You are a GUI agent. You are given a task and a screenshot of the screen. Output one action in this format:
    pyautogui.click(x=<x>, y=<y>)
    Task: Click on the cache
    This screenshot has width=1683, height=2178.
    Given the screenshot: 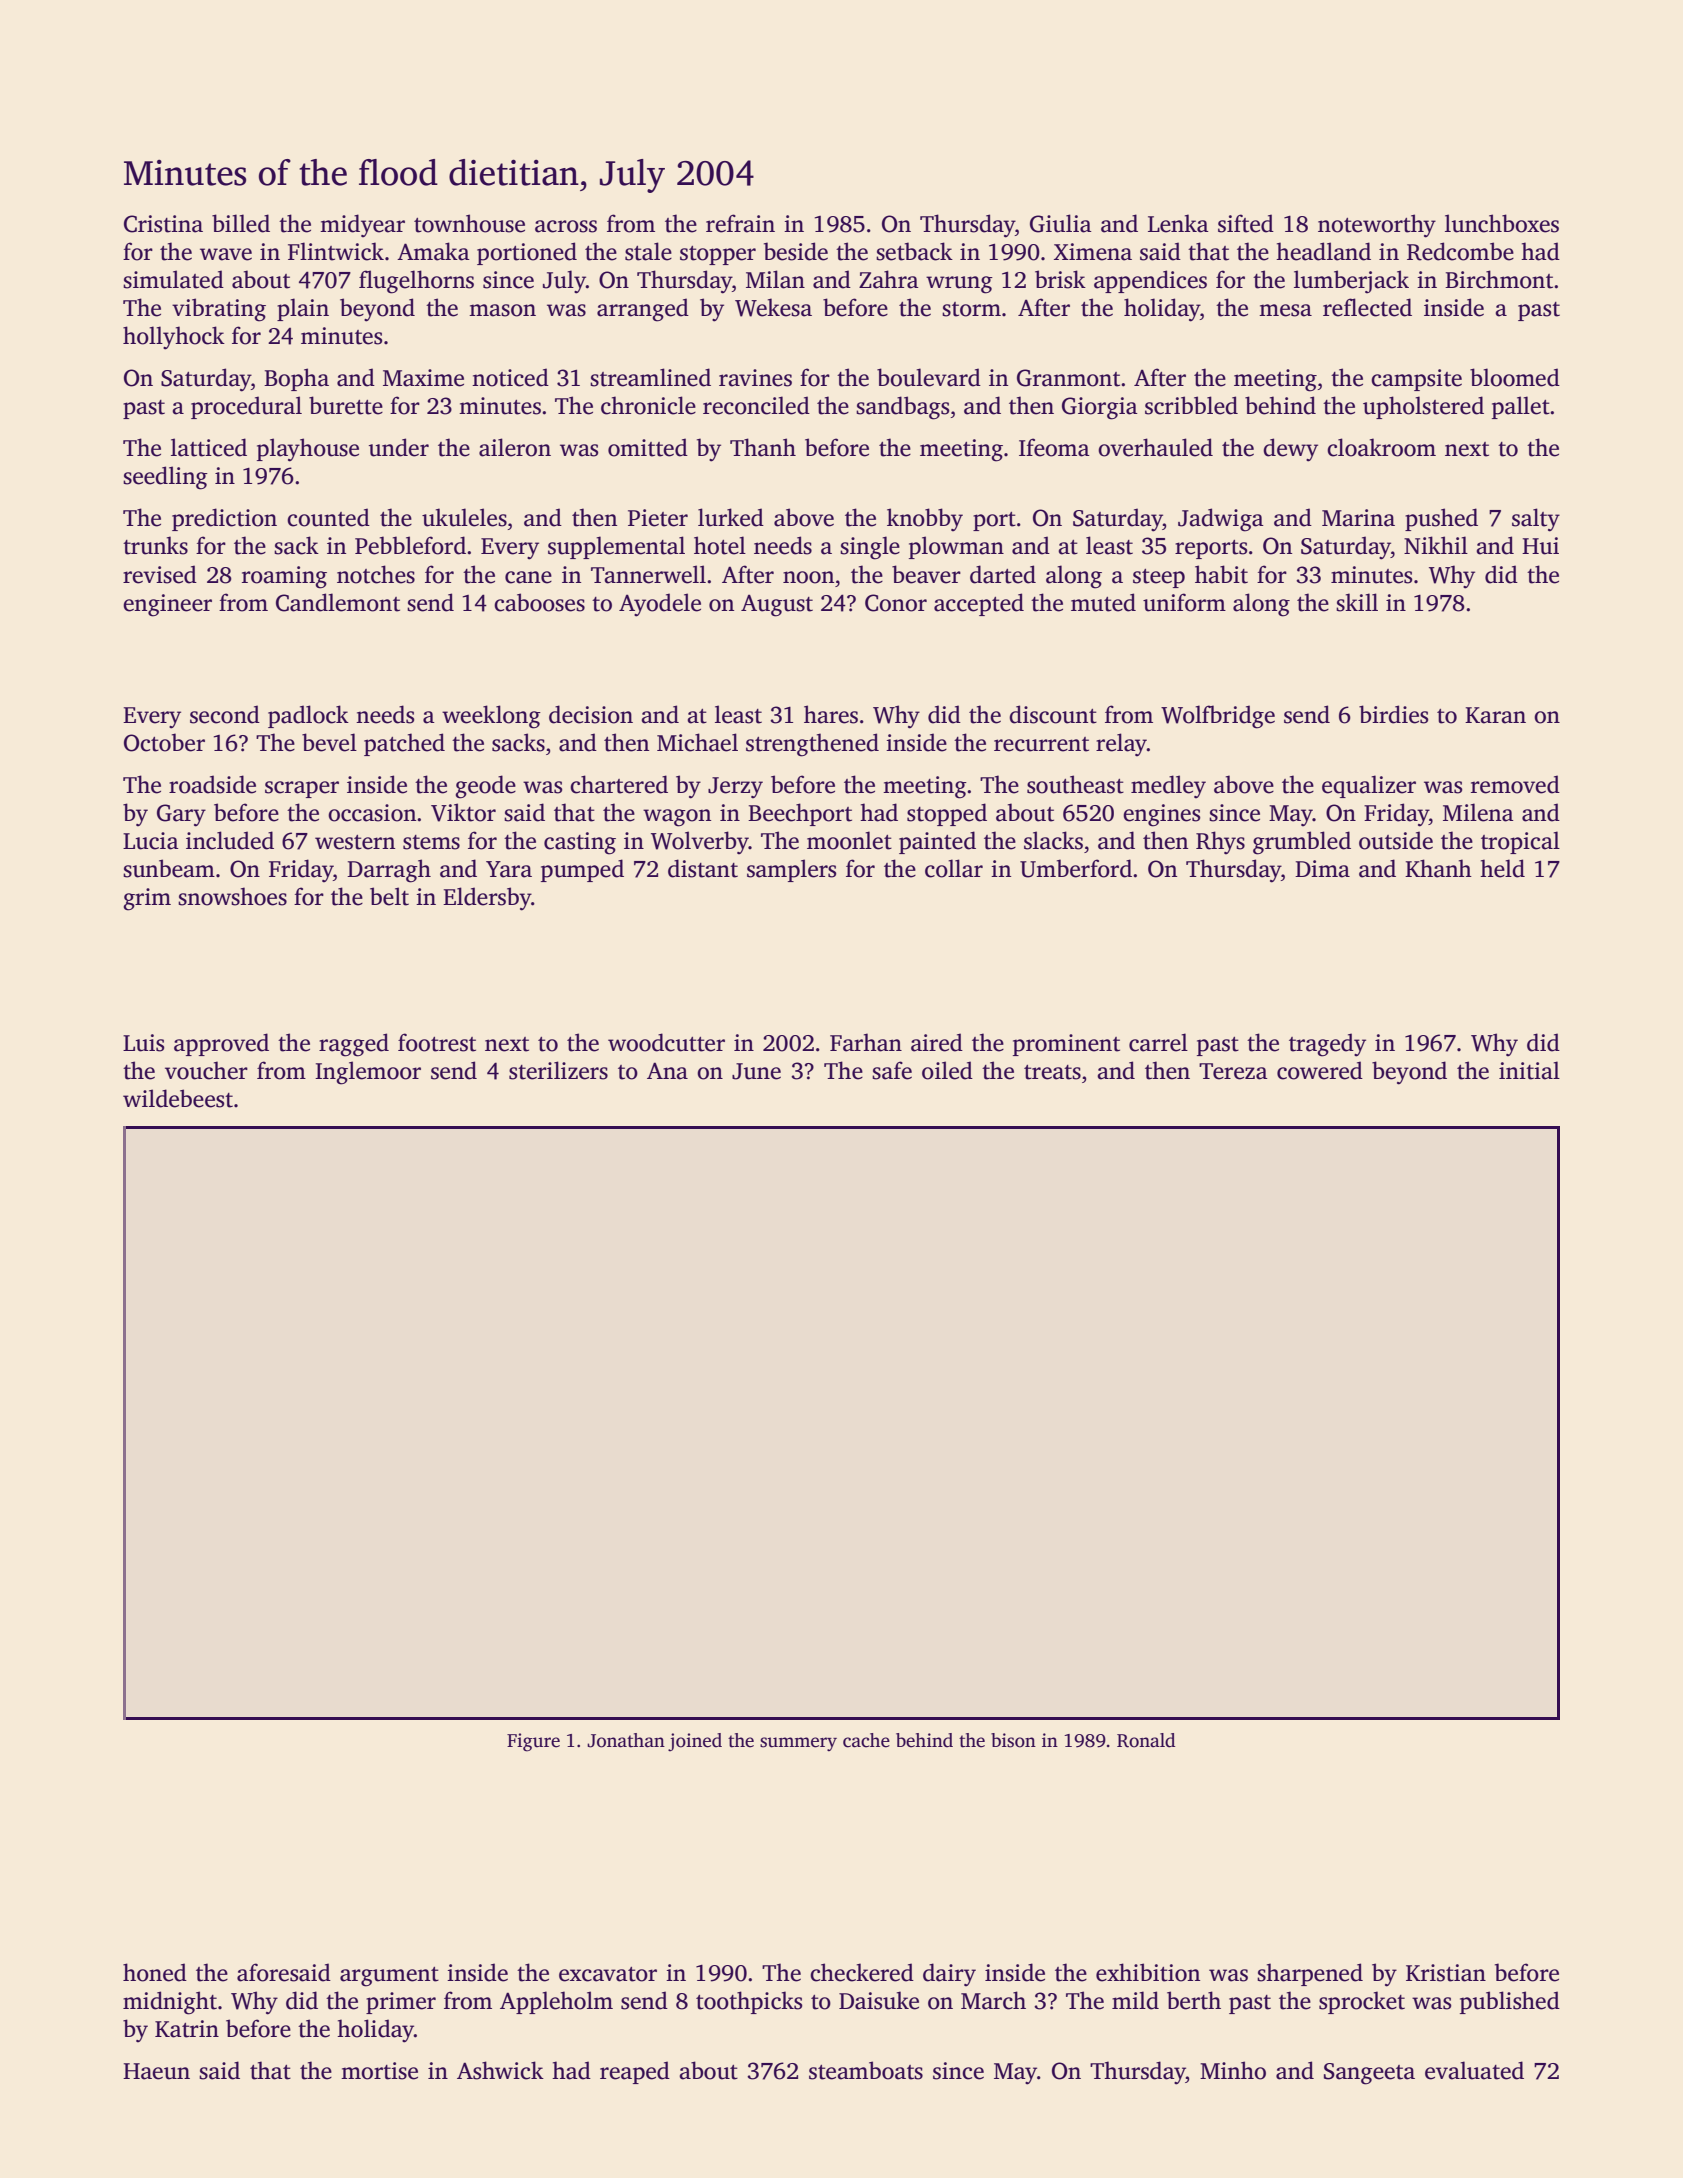 What is the action you would take?
    pyautogui.click(x=866, y=1740)
